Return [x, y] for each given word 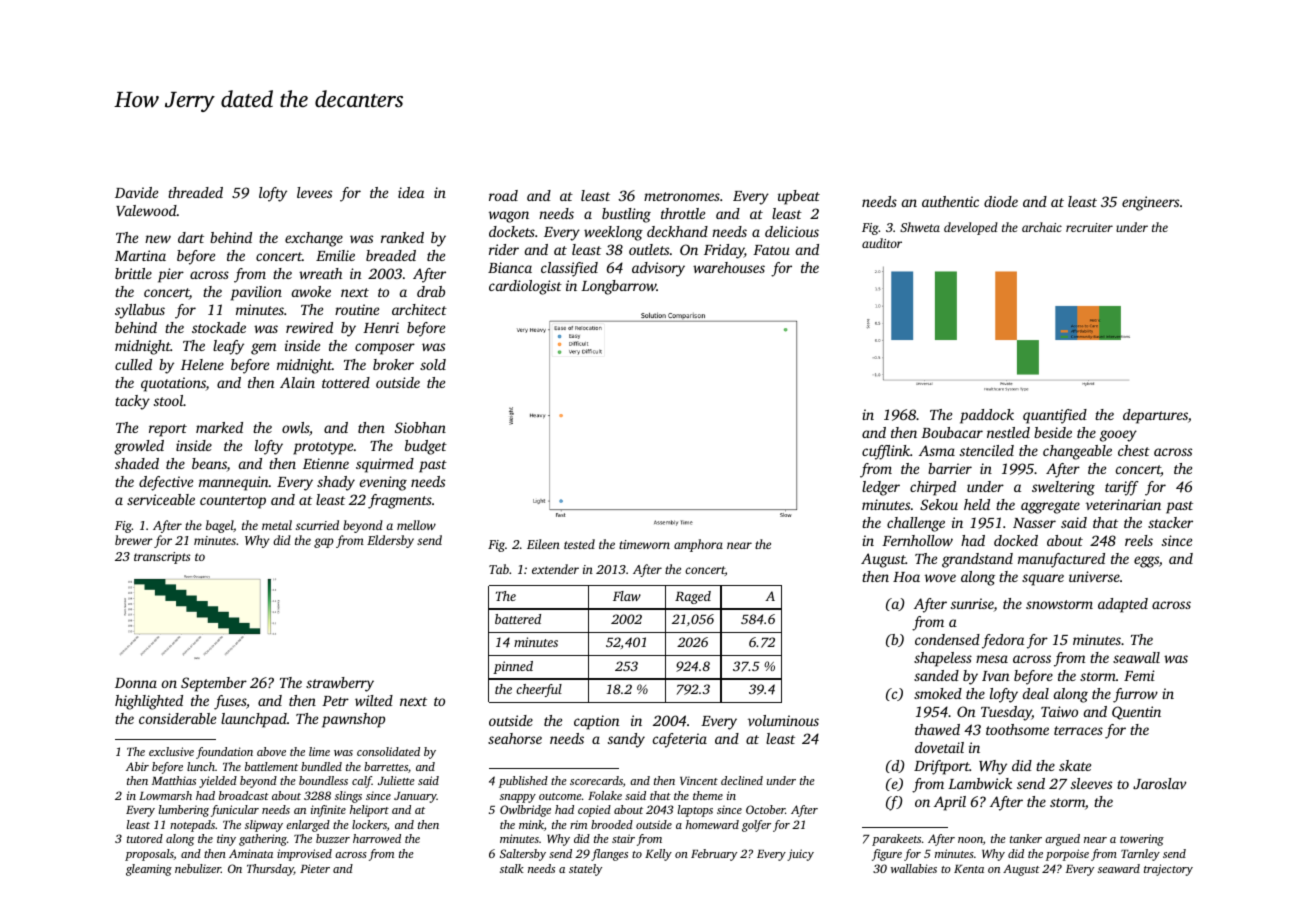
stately [585, 870]
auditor [882, 243]
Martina [140, 255]
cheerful [539, 690]
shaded [137, 463]
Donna [136, 683]
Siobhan [420, 427]
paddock [987, 416]
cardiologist [525, 287]
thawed [937, 729]
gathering [263, 840]
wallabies [914, 868]
